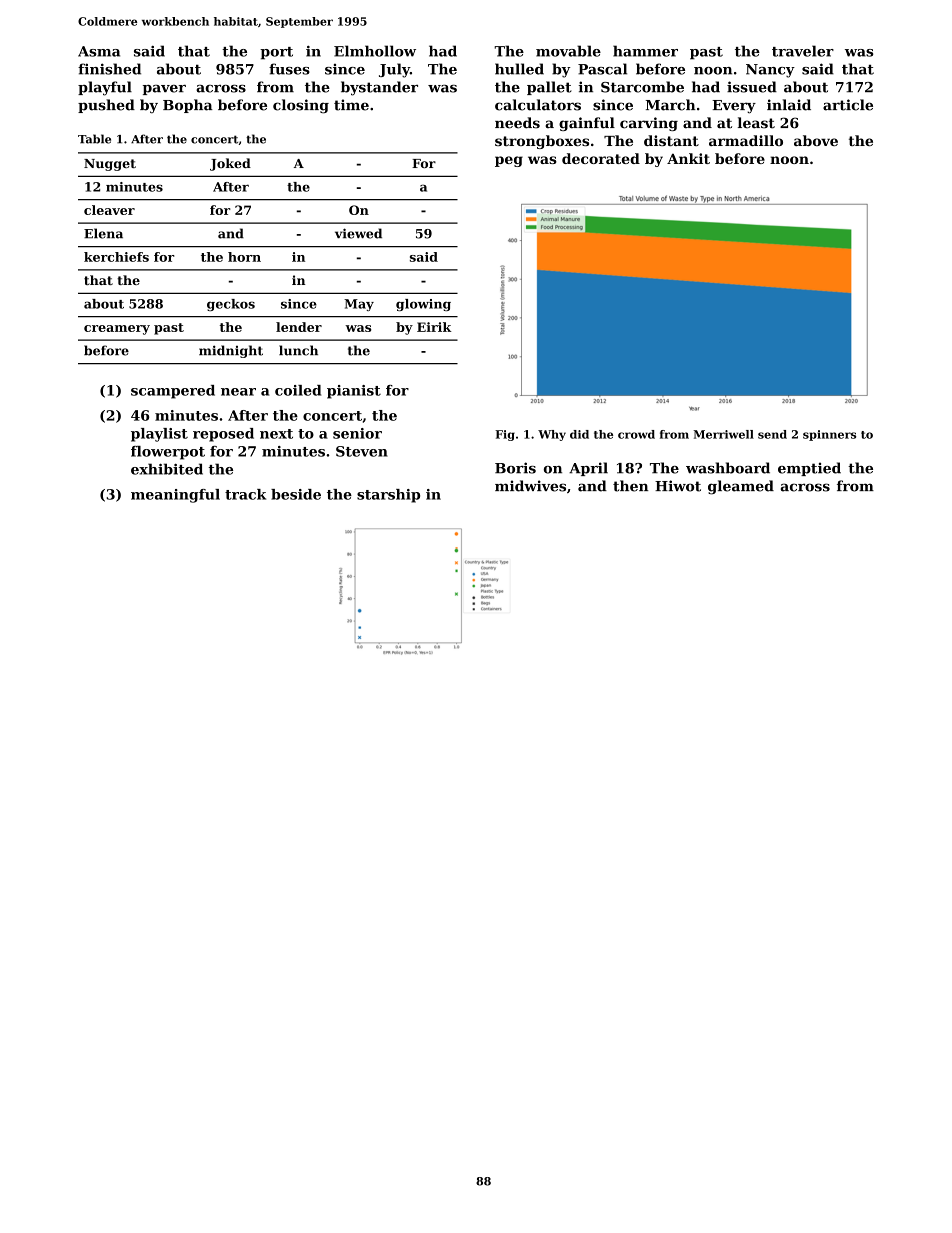 The width and height of the screenshot is (952, 1233). I want to click on hammer, so click(645, 51).
